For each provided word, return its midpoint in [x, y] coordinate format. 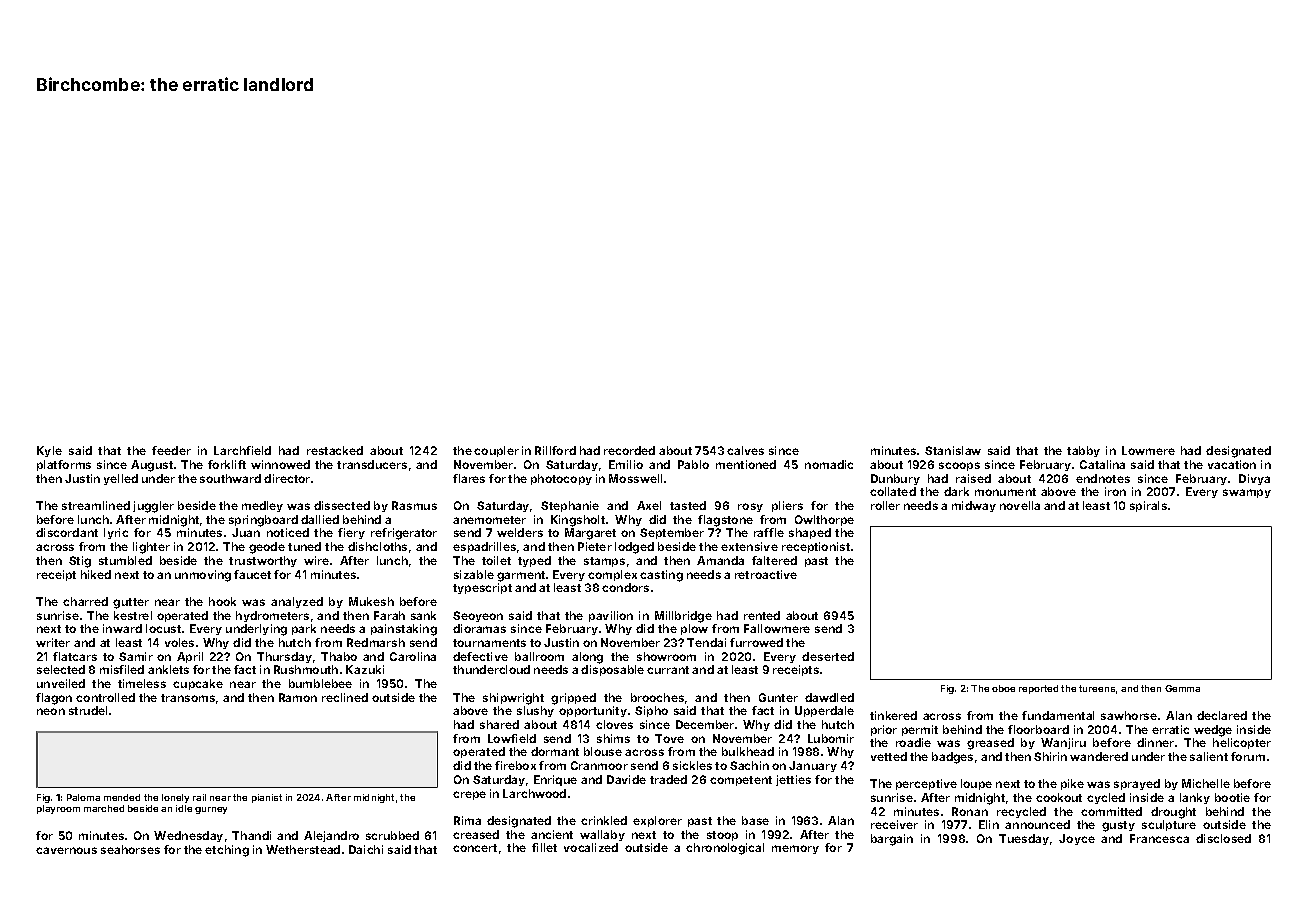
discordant [67, 532]
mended [122, 797]
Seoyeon [478, 616]
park [304, 629]
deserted [828, 656]
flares [469, 478]
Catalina [1102, 464]
